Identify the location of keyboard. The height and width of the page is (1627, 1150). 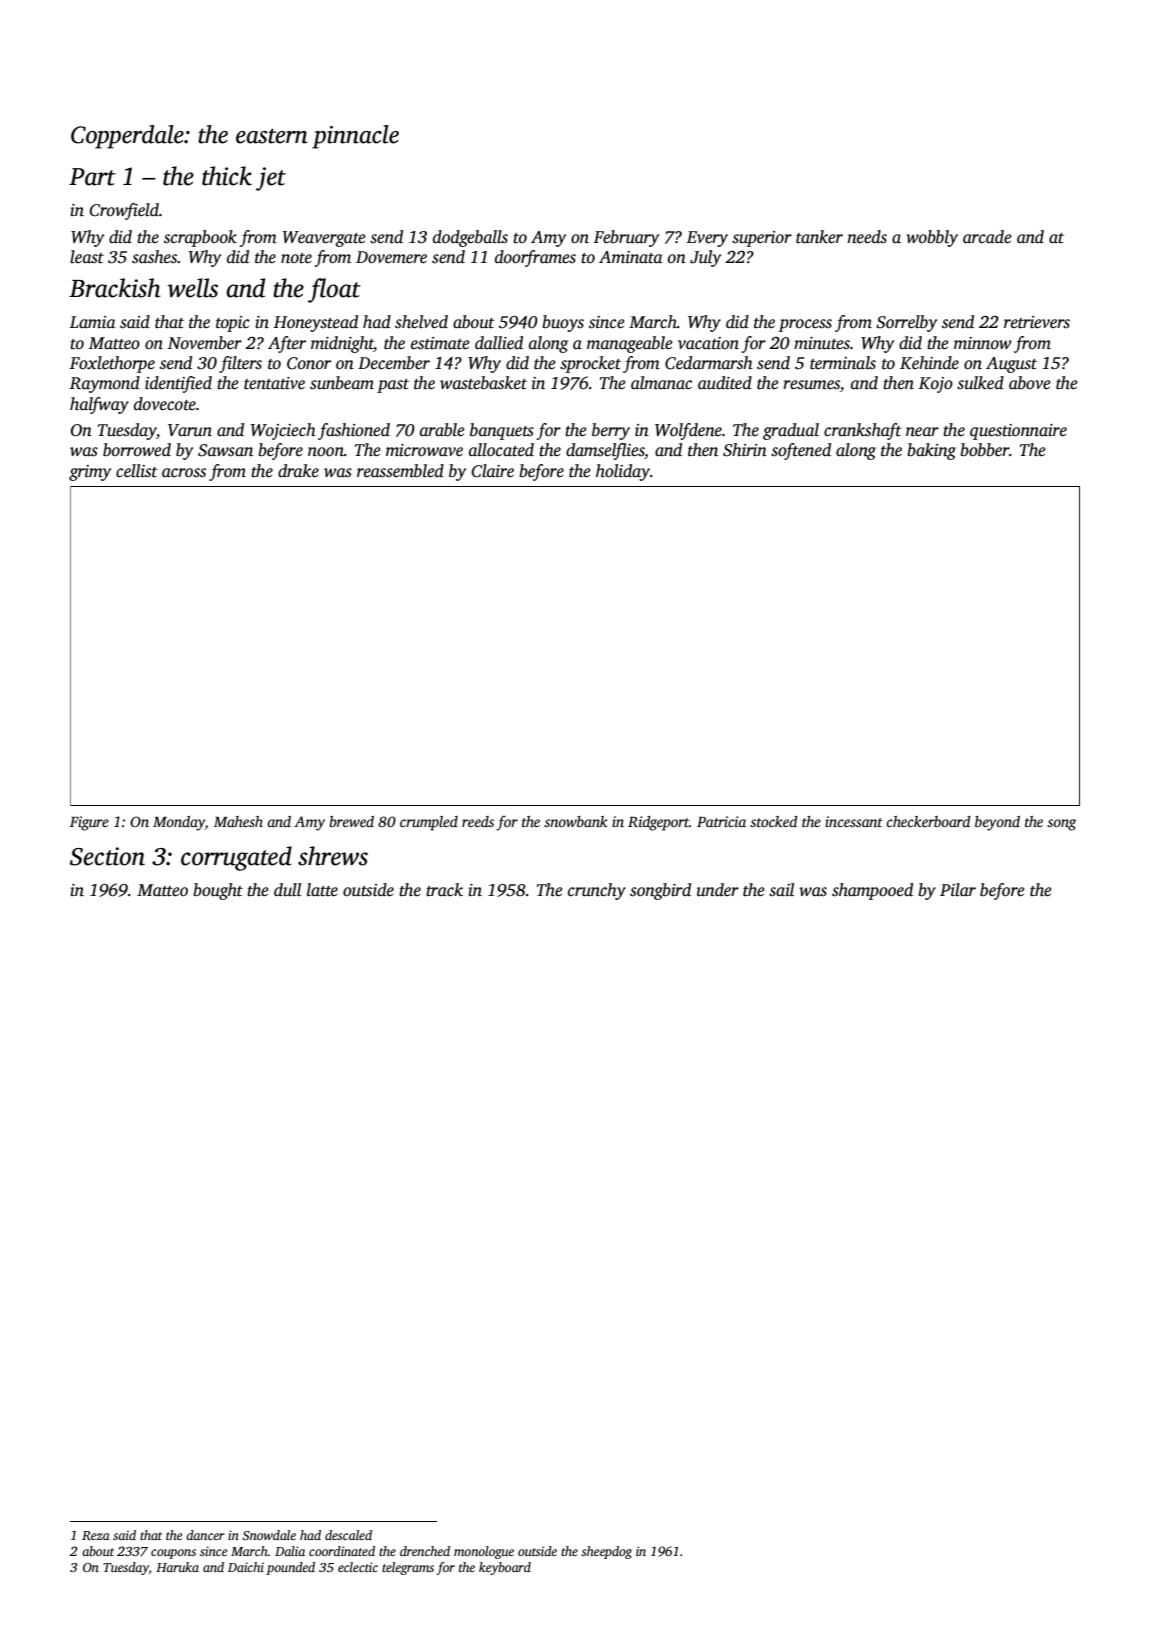
(505, 1568).
